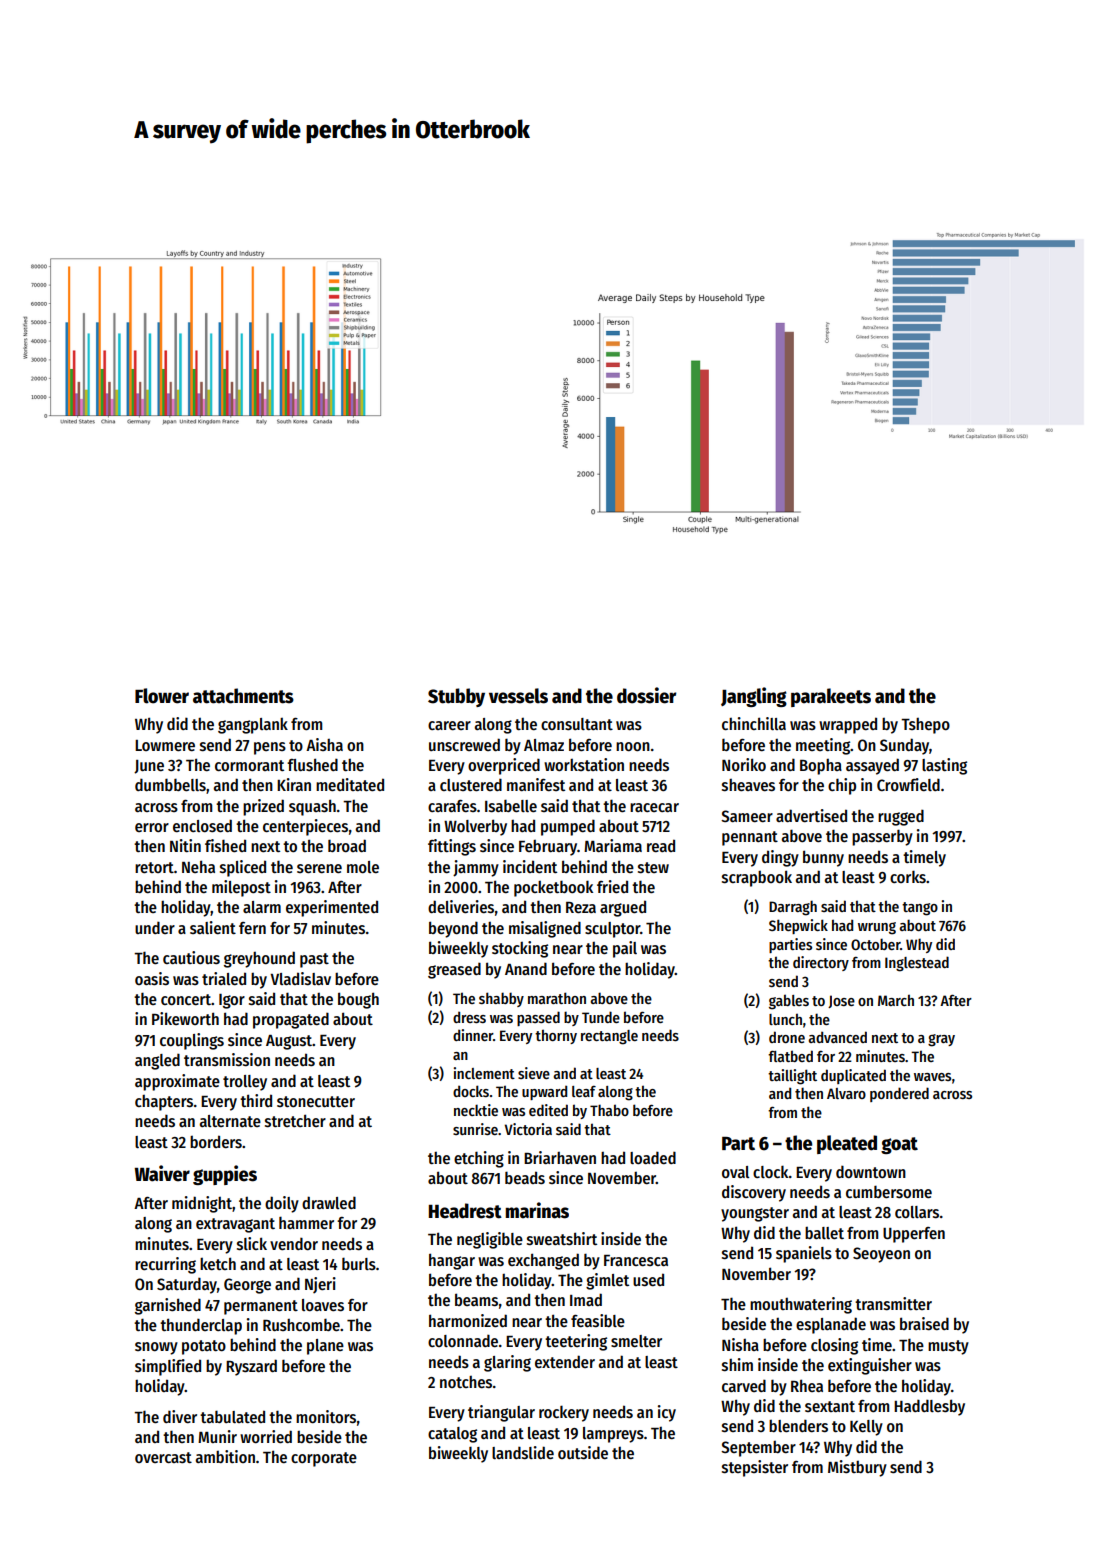 This image has width=1108, height=1567. What do you see at coordinates (507, 1363) in the image?
I see `glaring` at bounding box center [507, 1363].
